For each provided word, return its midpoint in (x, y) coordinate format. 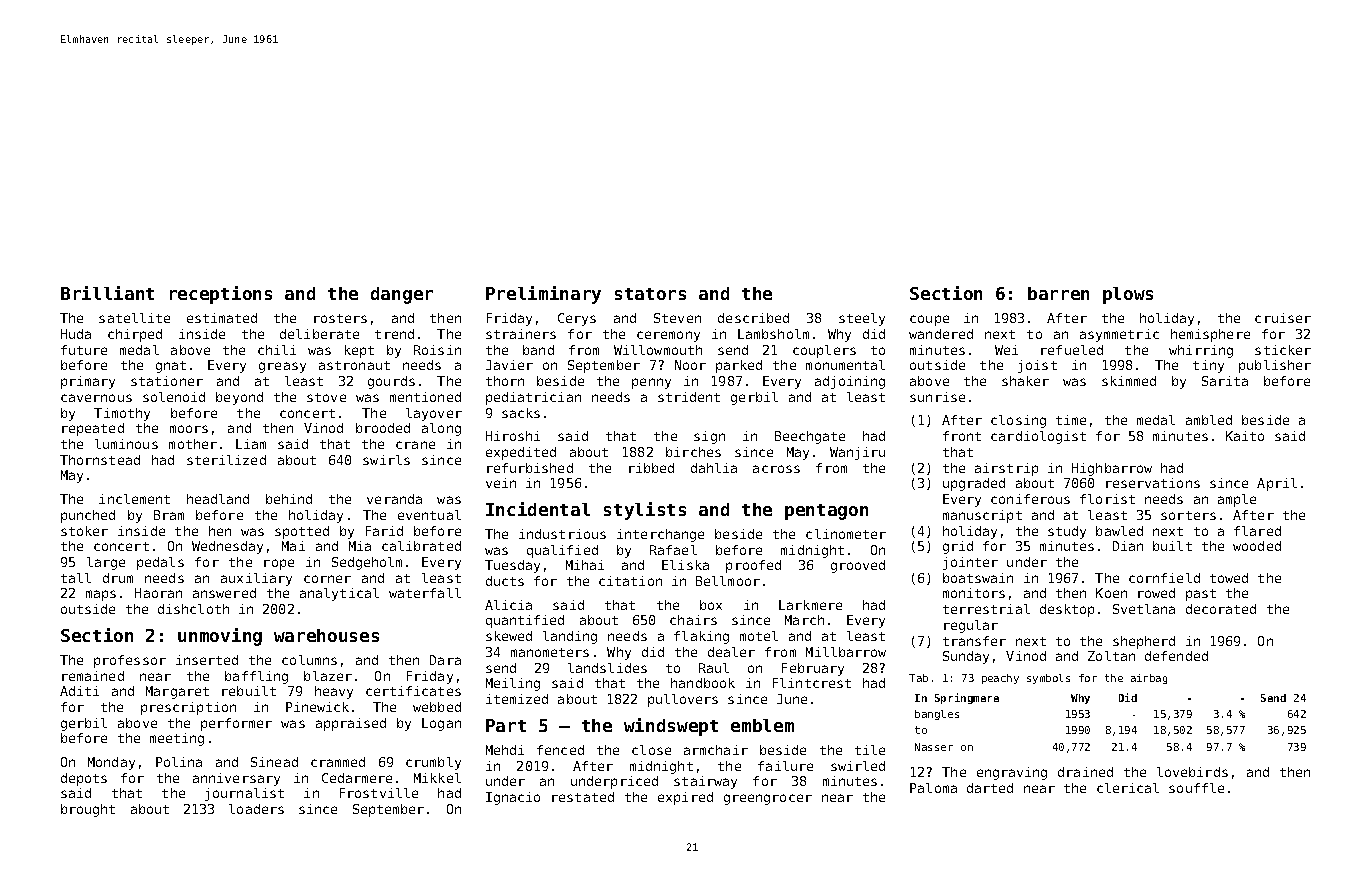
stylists (645, 511)
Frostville (379, 793)
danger (402, 295)
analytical (339, 594)
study (1067, 532)
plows (1128, 295)
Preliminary (543, 295)
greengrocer (768, 799)
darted (990, 788)
